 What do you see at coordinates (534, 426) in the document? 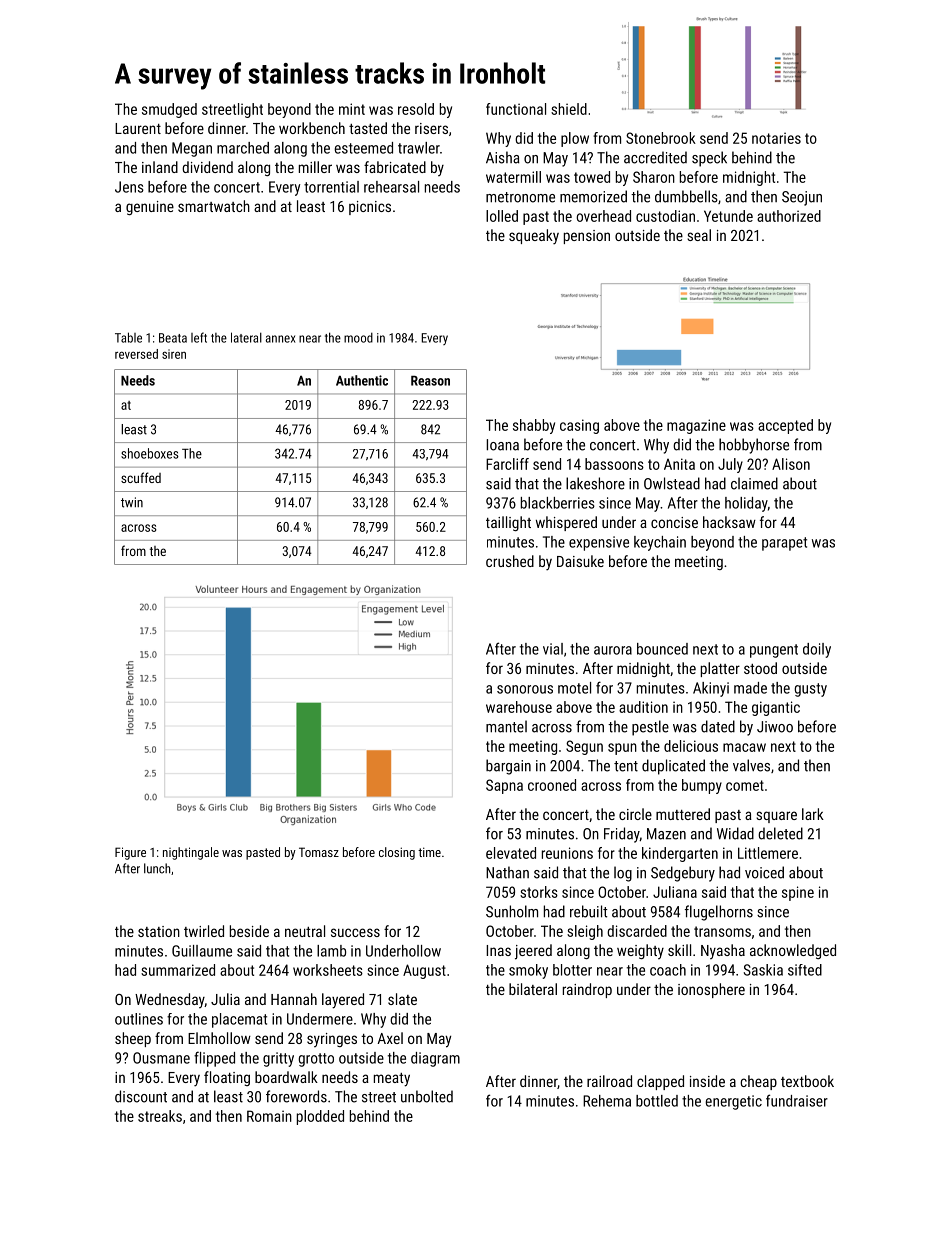
I see `shabby` at bounding box center [534, 426].
